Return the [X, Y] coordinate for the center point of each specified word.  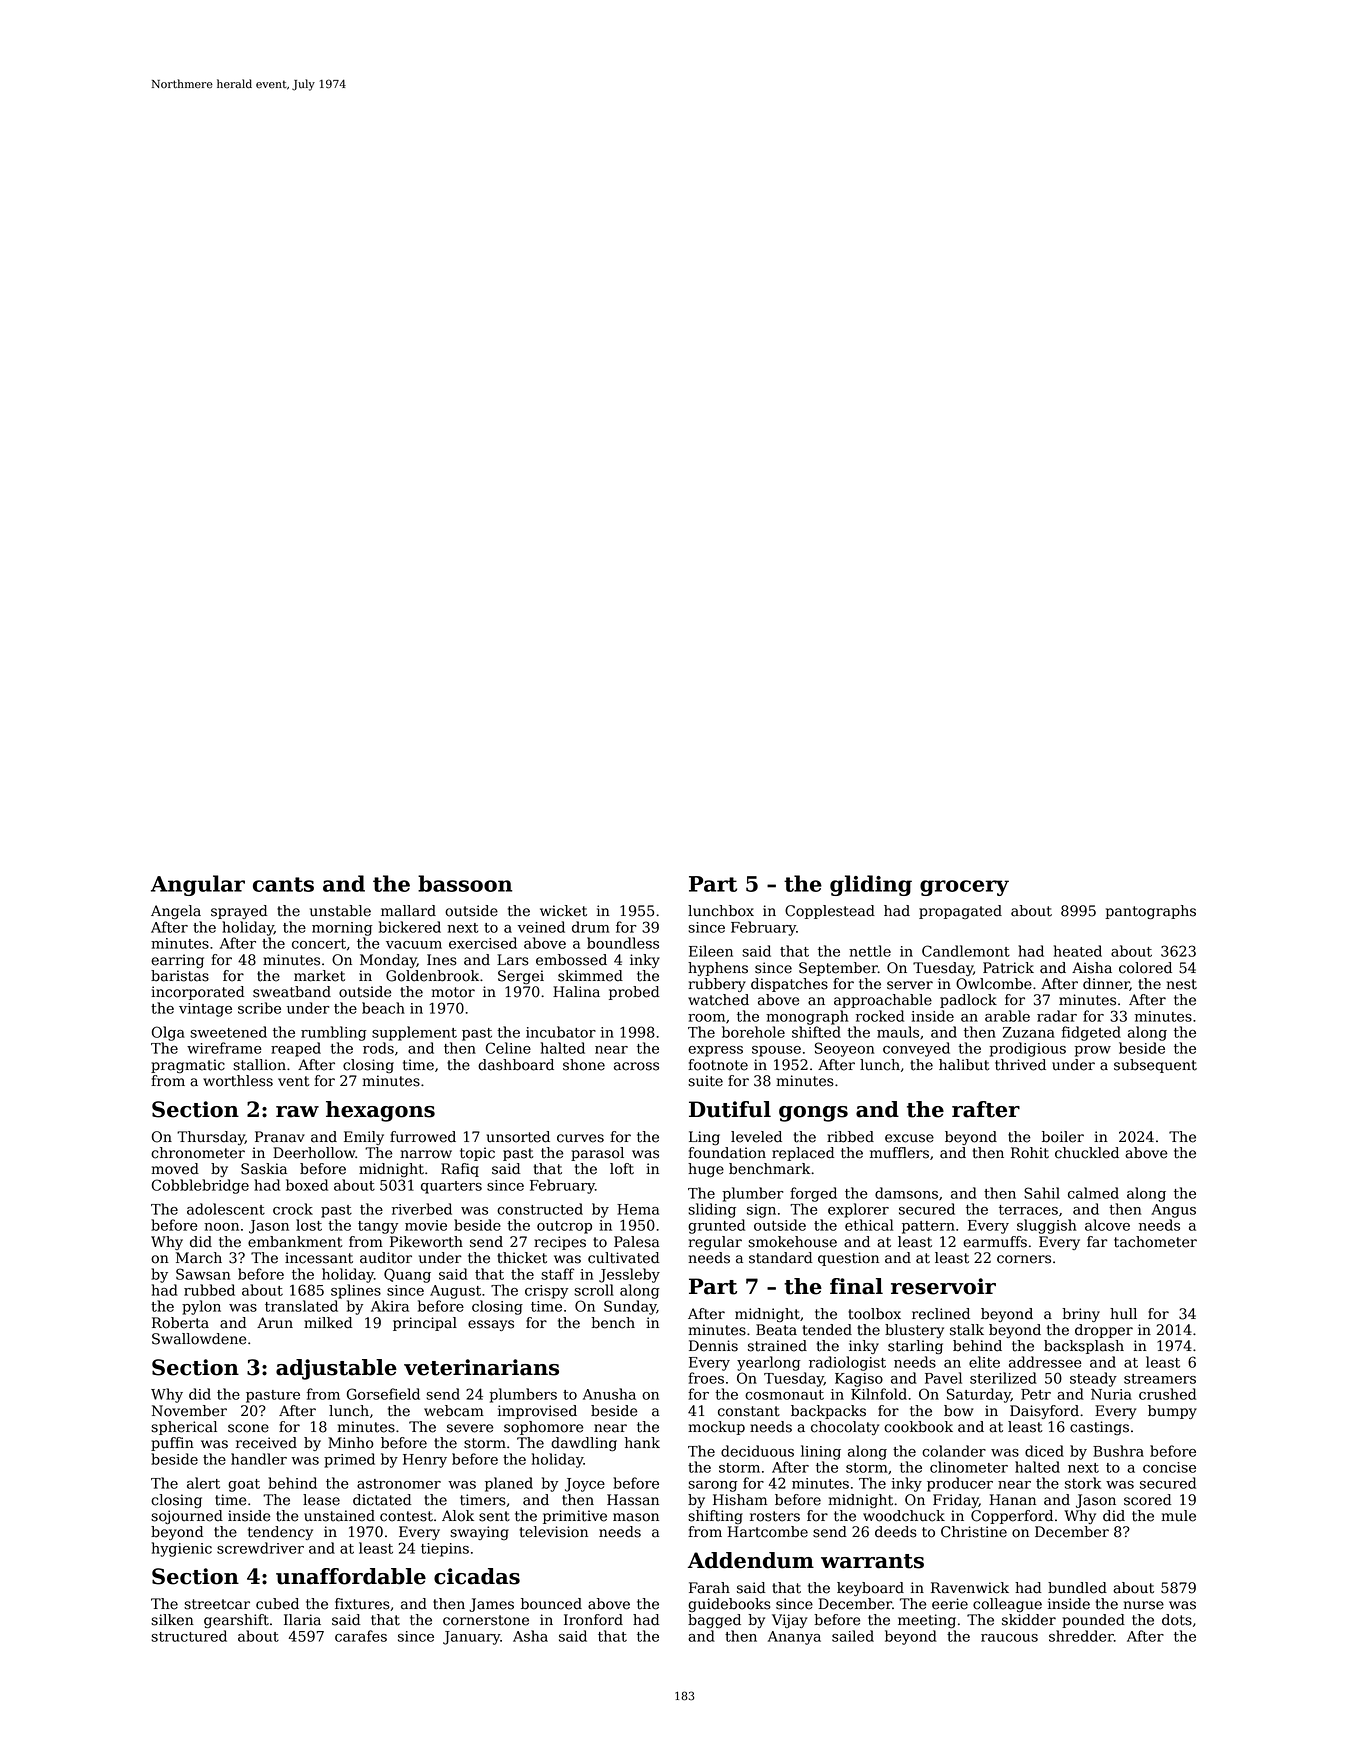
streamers [1160, 1379]
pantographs [1150, 912]
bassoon [465, 883]
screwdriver [260, 1548]
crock [293, 1209]
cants [283, 884]
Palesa [636, 1242]
